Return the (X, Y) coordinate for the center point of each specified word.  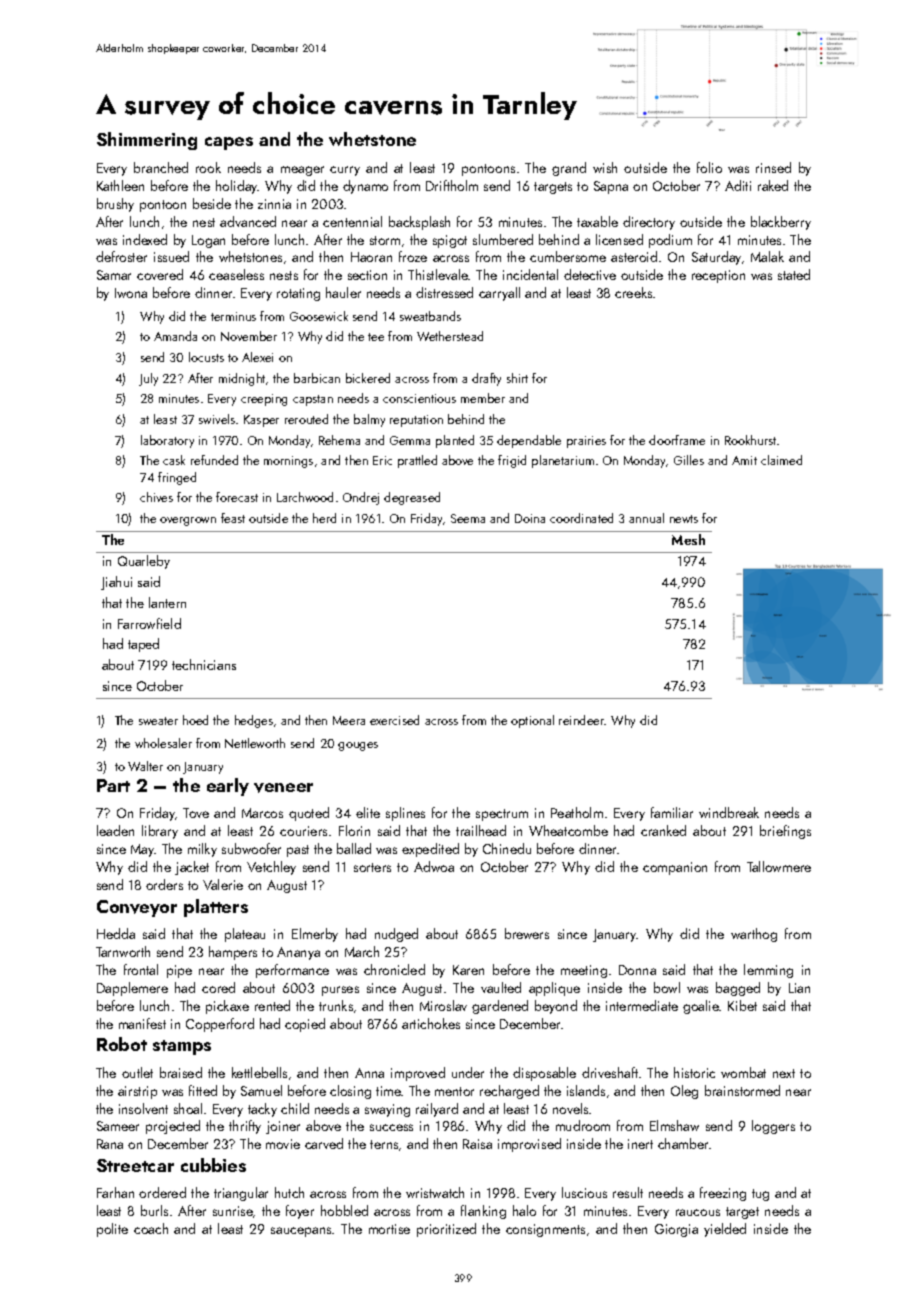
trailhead (481, 830)
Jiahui (116, 583)
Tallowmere (779, 866)
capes (229, 143)
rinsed (773, 167)
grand (569, 169)
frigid (512, 461)
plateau (245, 935)
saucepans (301, 1232)
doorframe (677, 440)
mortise (389, 1229)
